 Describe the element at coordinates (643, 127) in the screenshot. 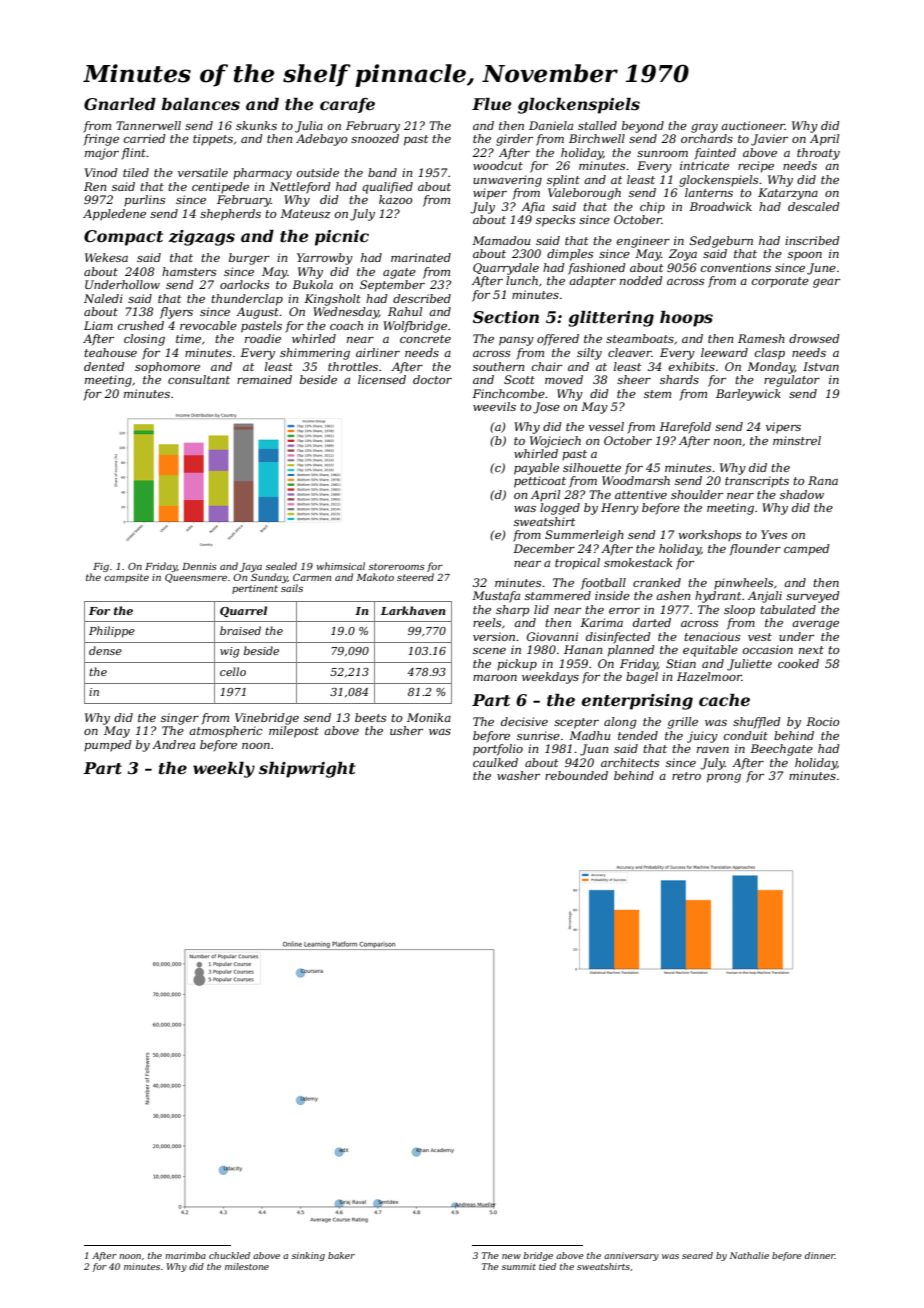

I see `beyond` at that location.
